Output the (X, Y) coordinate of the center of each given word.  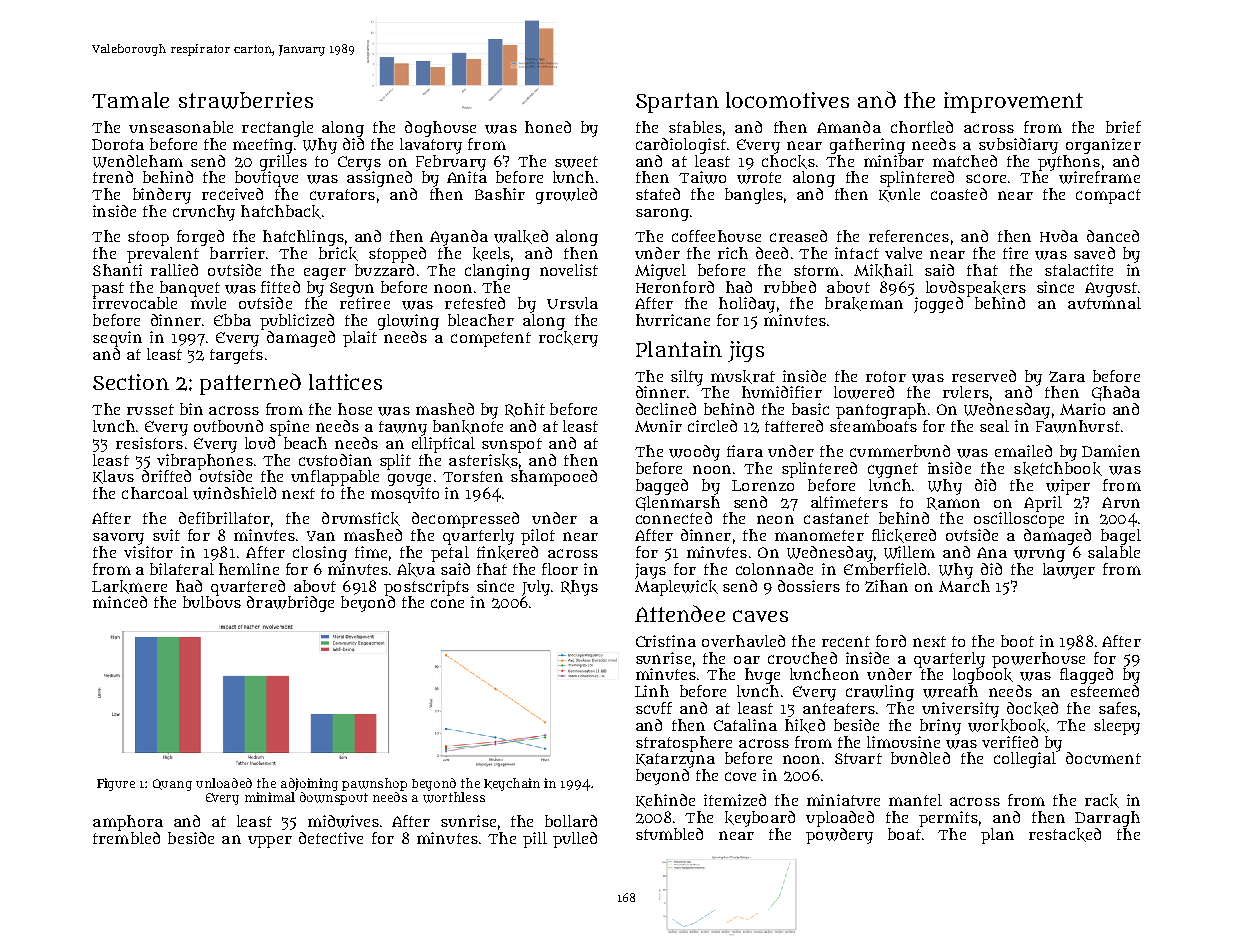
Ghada (1116, 393)
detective (331, 838)
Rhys (579, 588)
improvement (1013, 102)
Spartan (677, 103)
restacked (1065, 835)
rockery (568, 339)
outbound (228, 426)
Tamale (130, 100)
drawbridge (290, 604)
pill (535, 840)
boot (1017, 641)
